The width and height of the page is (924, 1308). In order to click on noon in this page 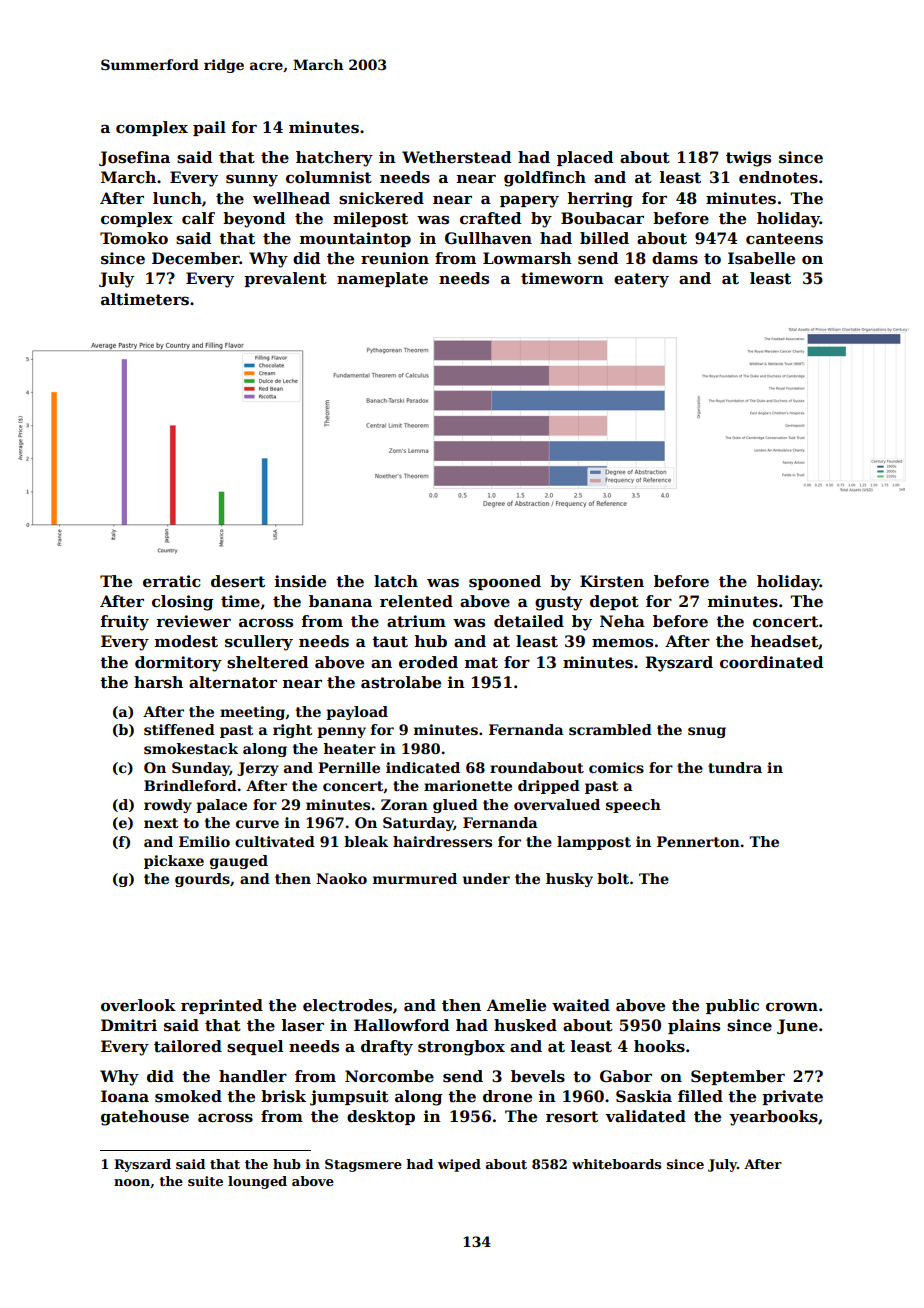, I will do `click(132, 1182)`.
